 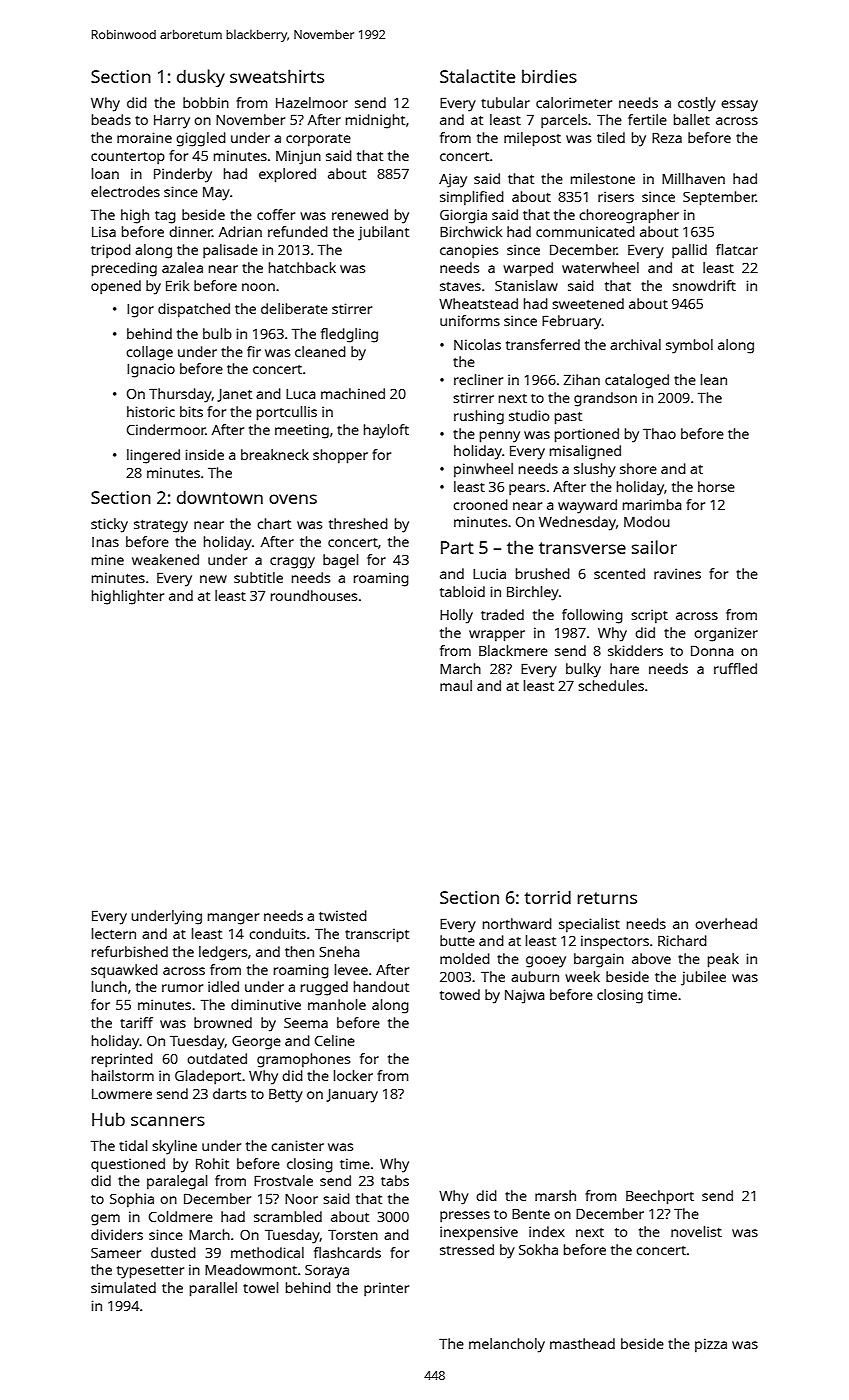 What do you see at coordinates (360, 214) in the image?
I see `renewed` at bounding box center [360, 214].
